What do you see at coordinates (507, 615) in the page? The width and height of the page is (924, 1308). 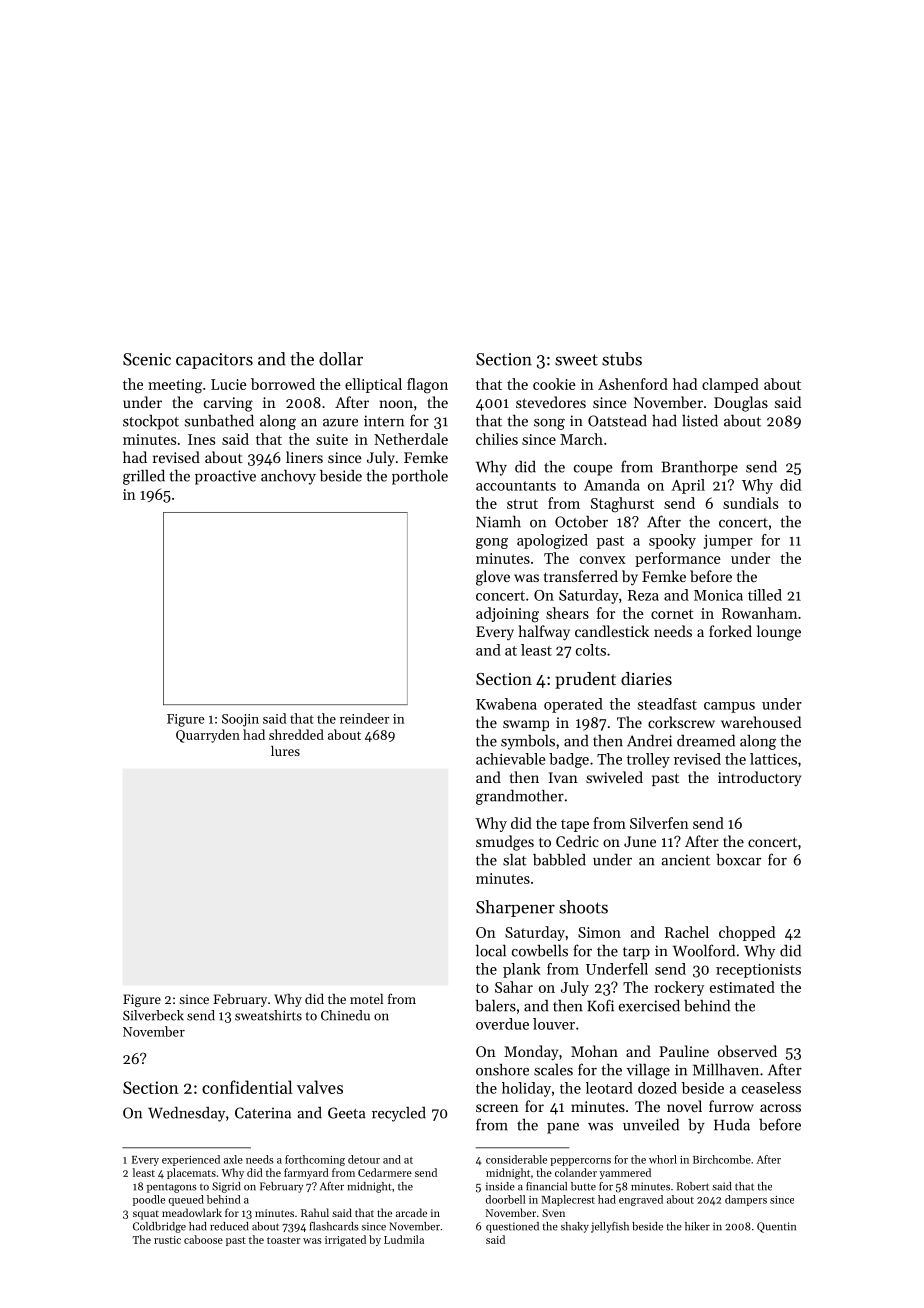 I see `adjoining` at bounding box center [507, 615].
